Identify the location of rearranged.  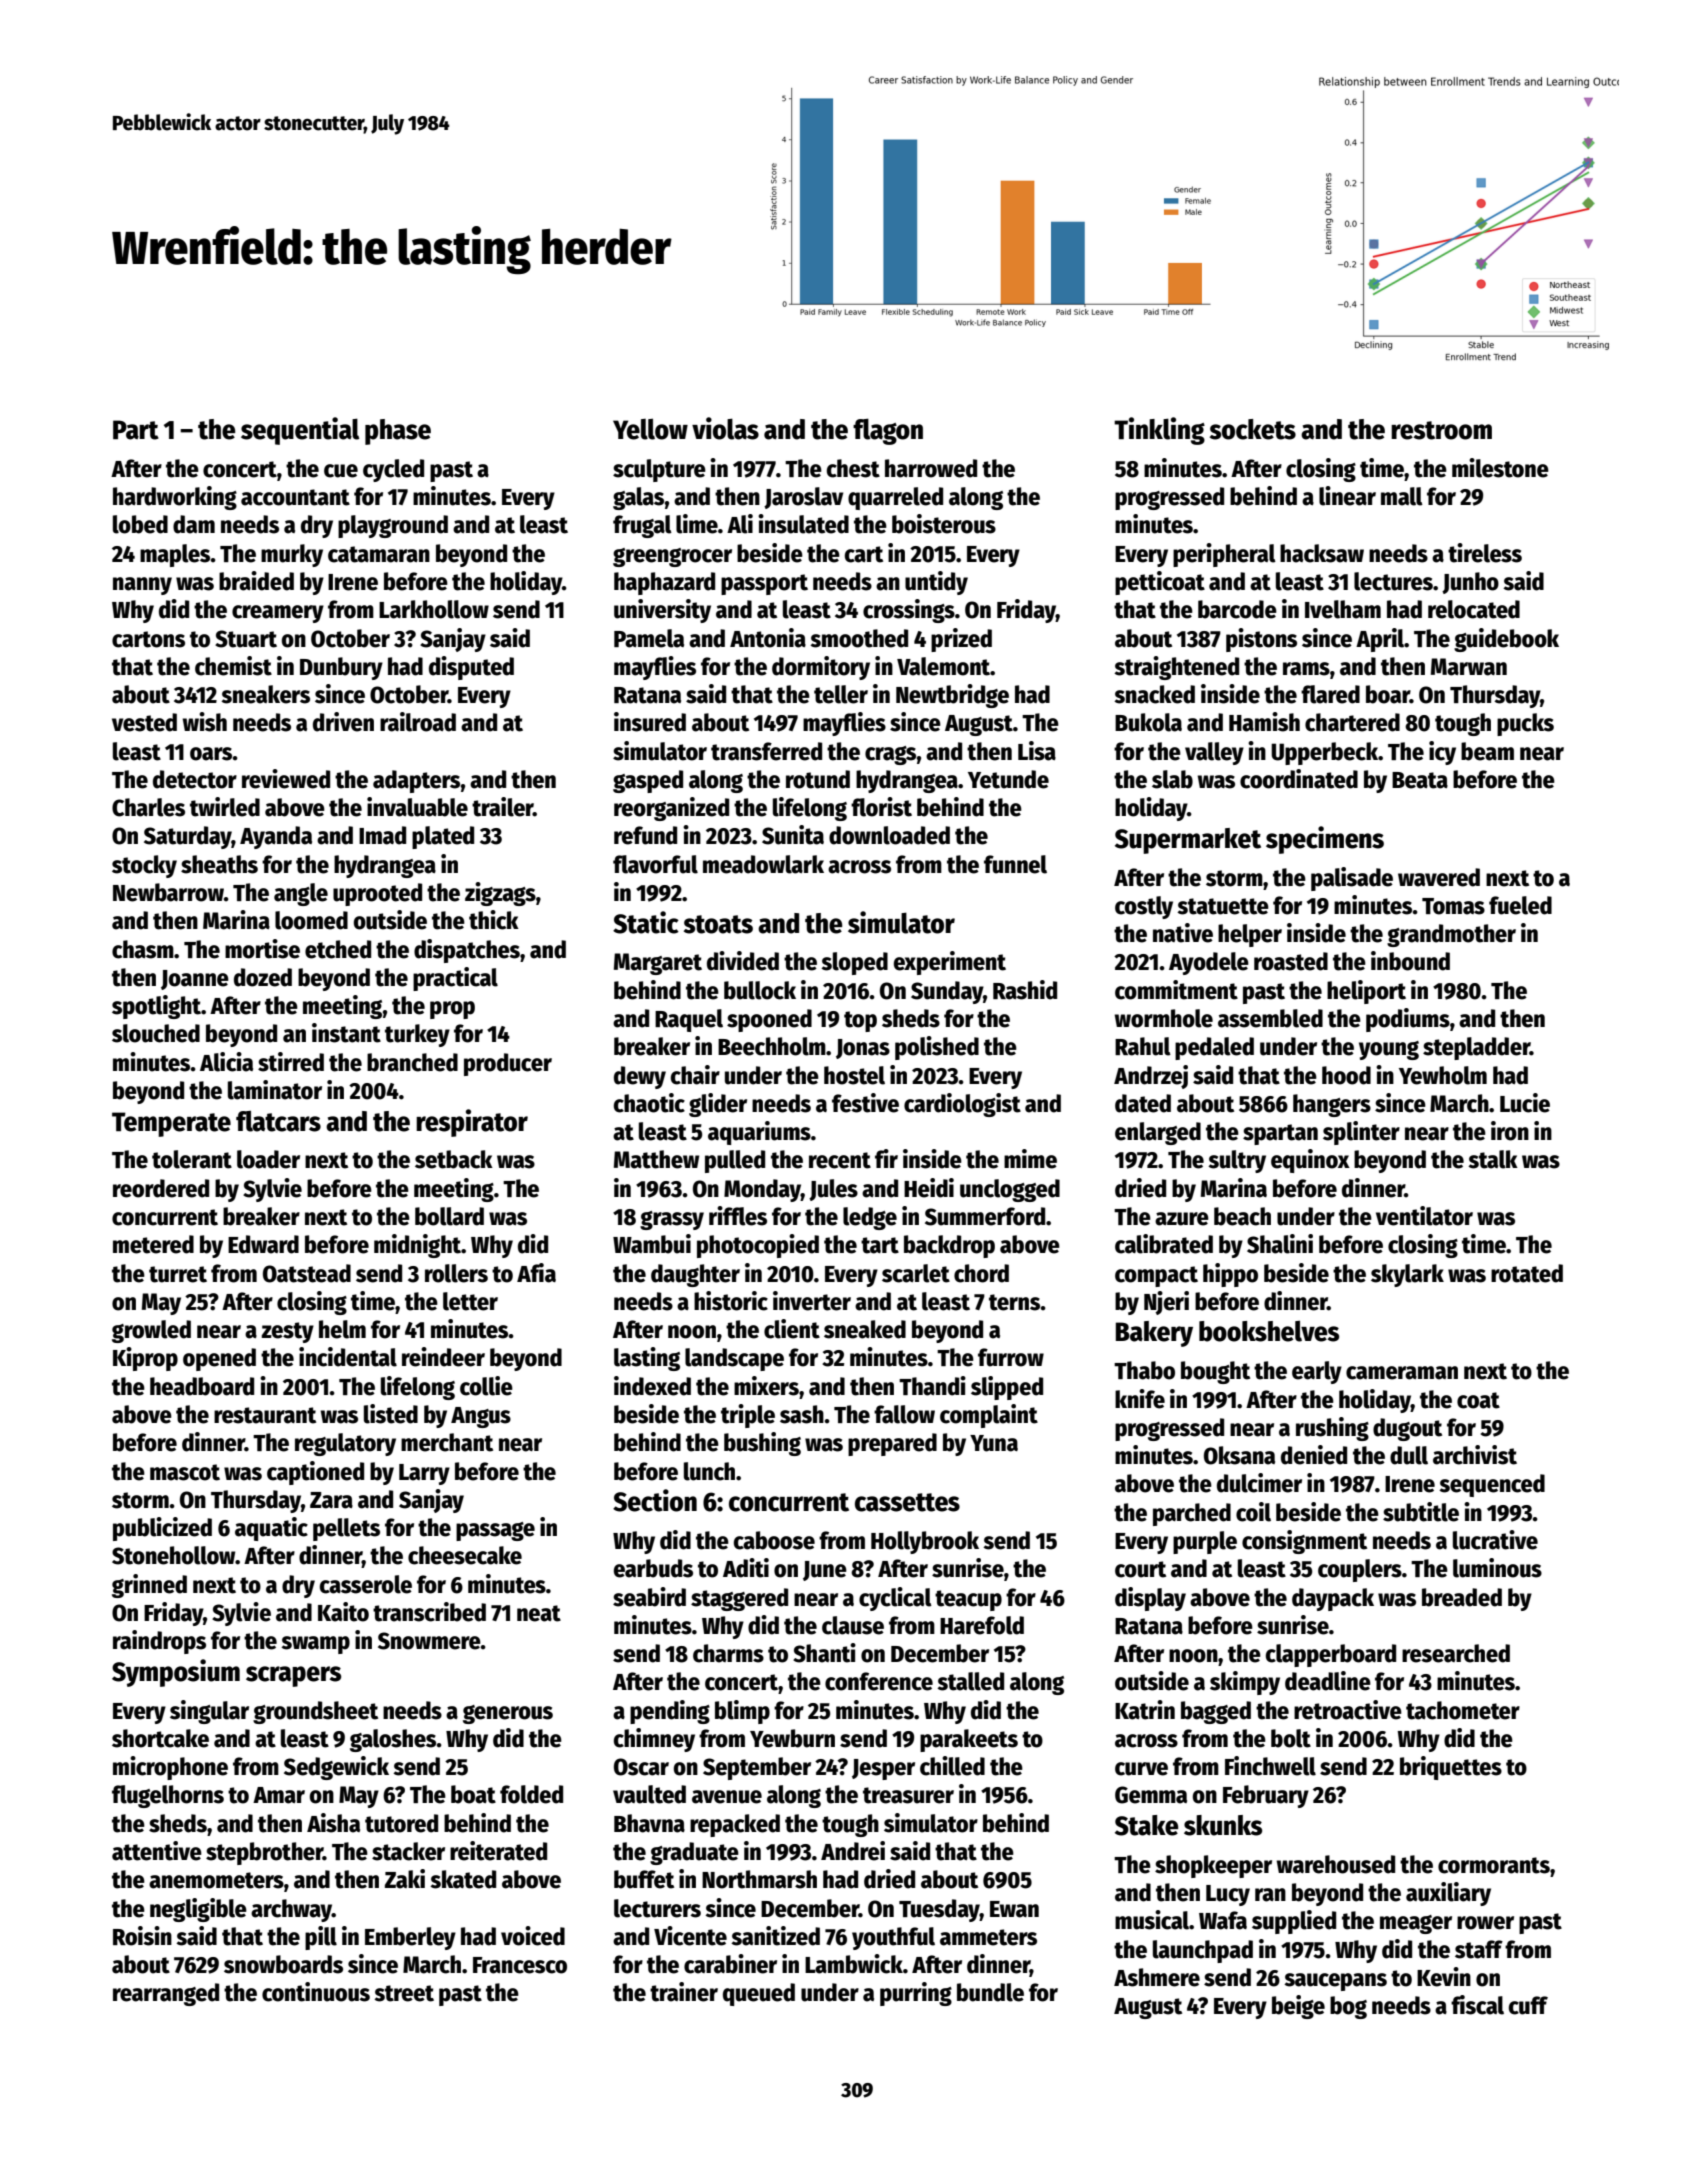
(166, 1994).
